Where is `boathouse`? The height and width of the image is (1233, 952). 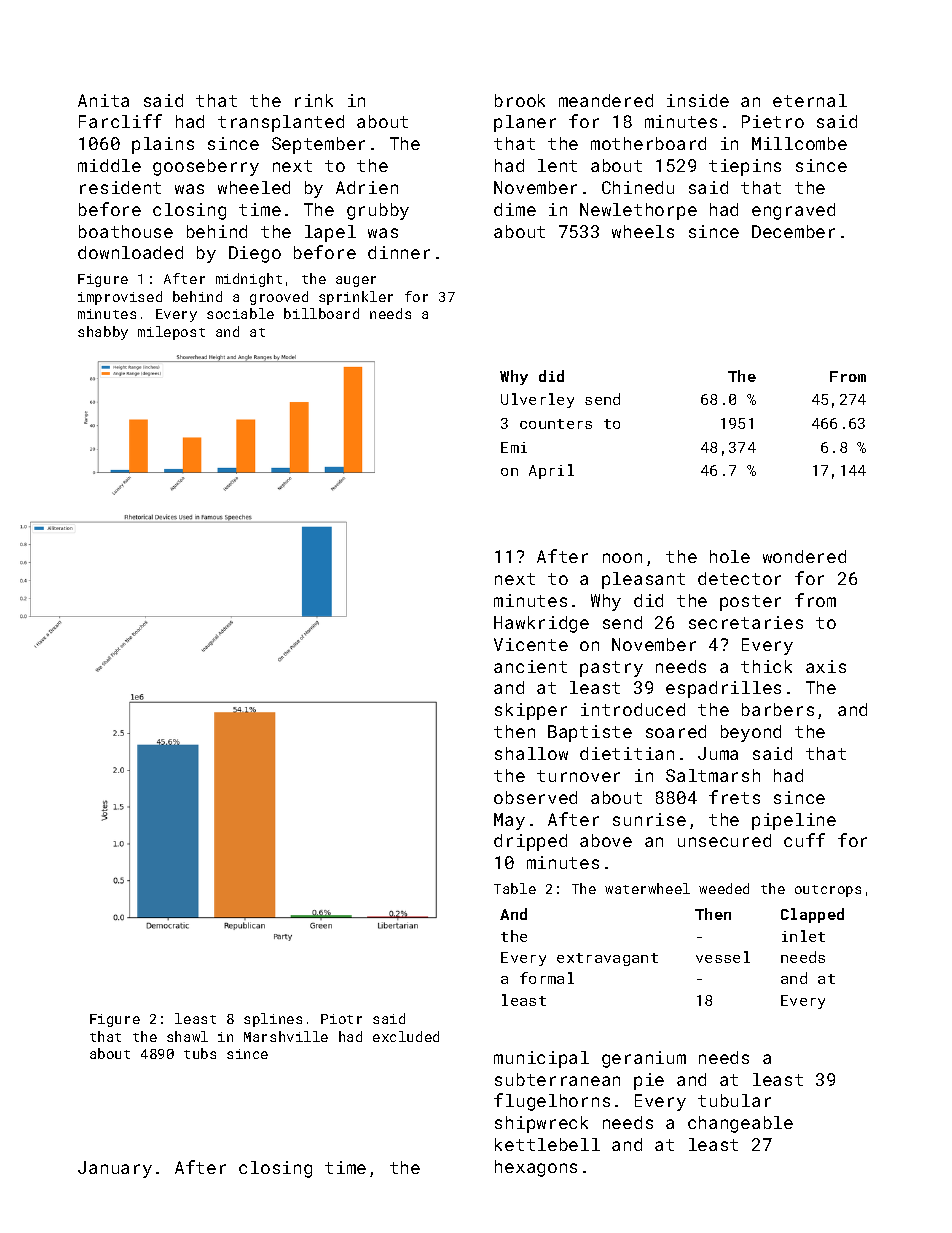 boathouse is located at coordinates (126, 231).
